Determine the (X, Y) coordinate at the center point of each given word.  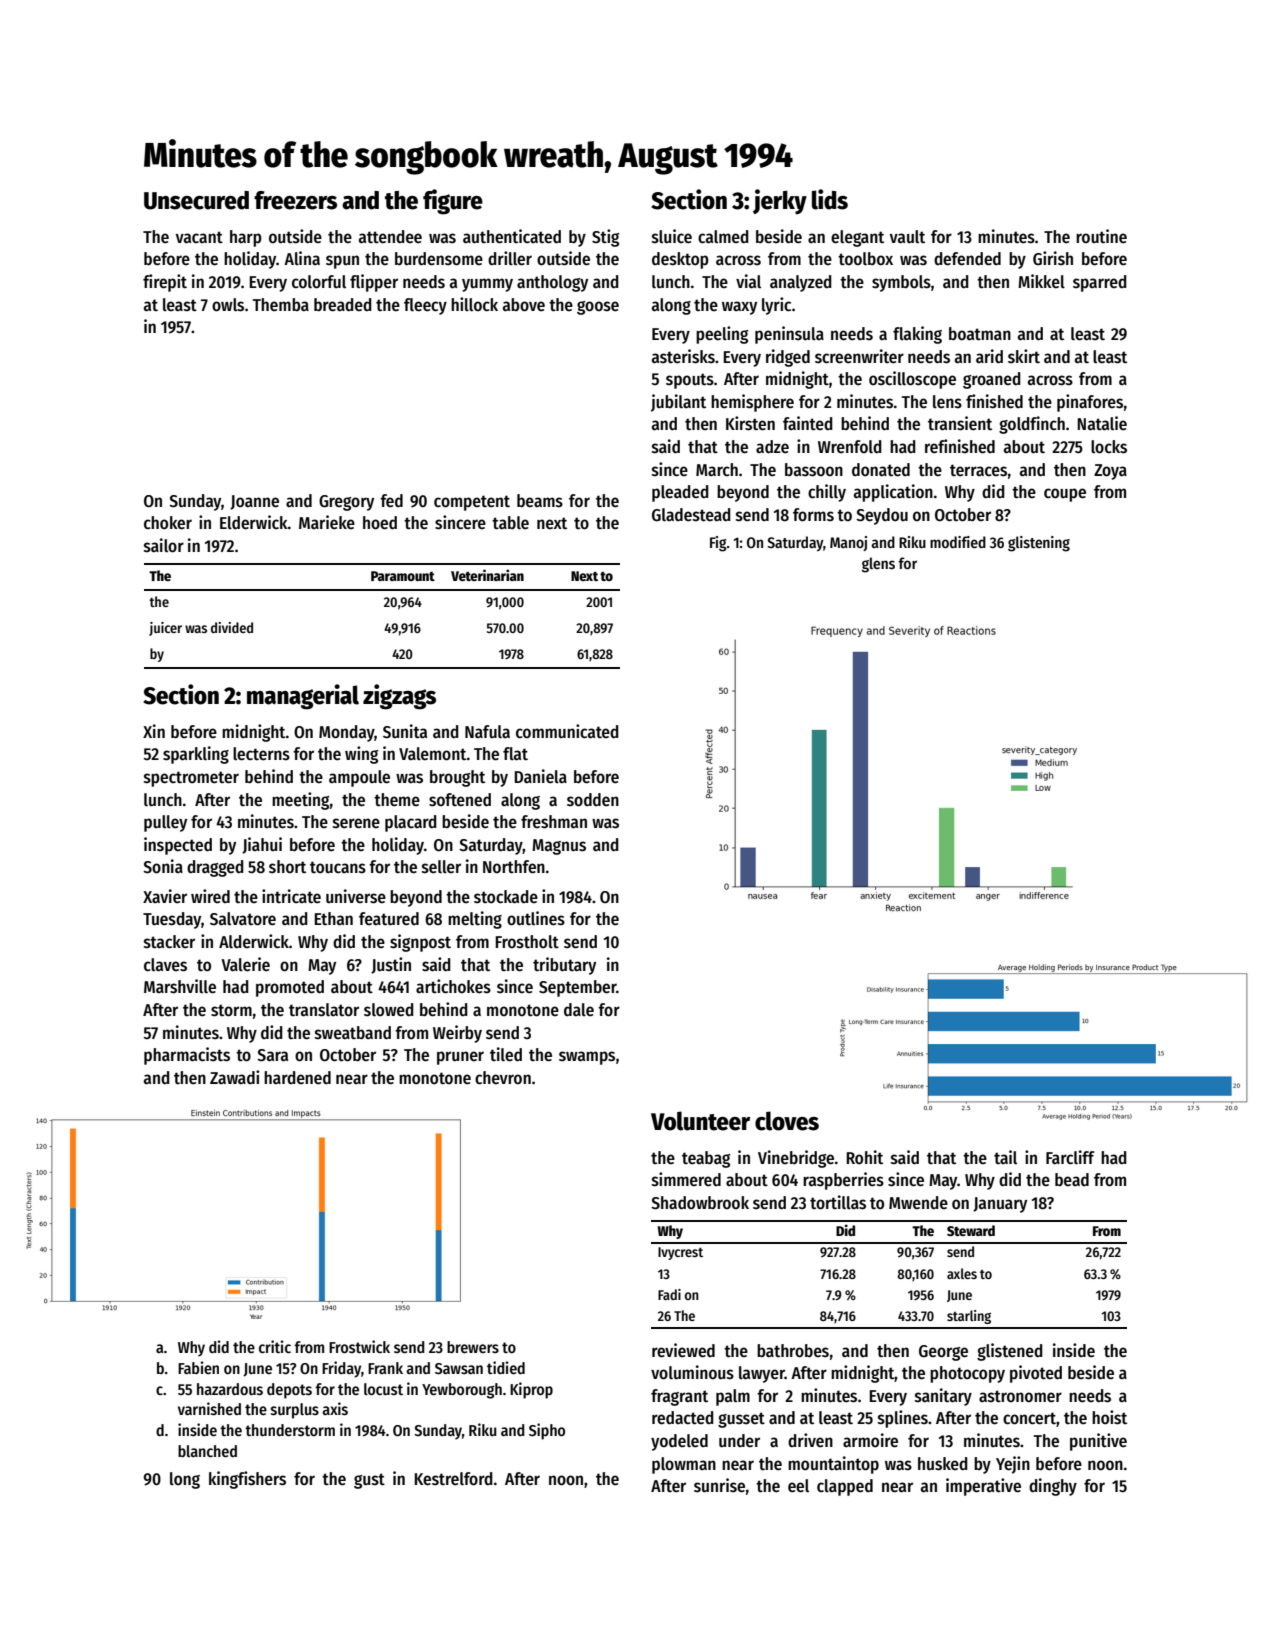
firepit (165, 283)
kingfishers (247, 1480)
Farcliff (1070, 1157)
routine (1101, 236)
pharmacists (187, 1056)
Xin (154, 731)
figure (453, 202)
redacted (683, 1418)
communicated (567, 731)
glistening (1039, 544)
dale (579, 1010)
